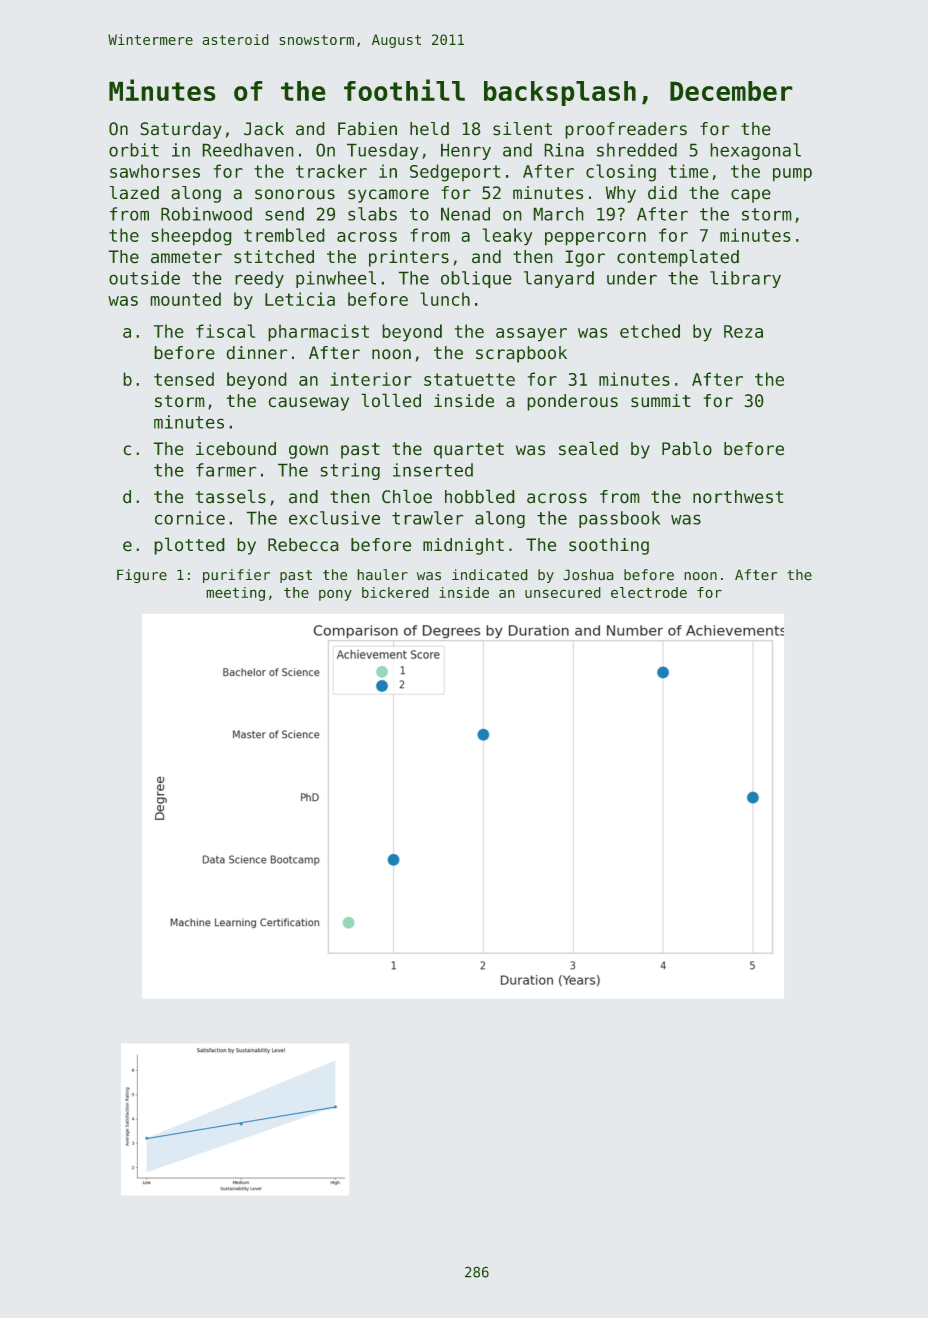 The width and height of the screenshot is (928, 1318). What do you see at coordinates (235, 594) in the screenshot?
I see `meeting` at bounding box center [235, 594].
